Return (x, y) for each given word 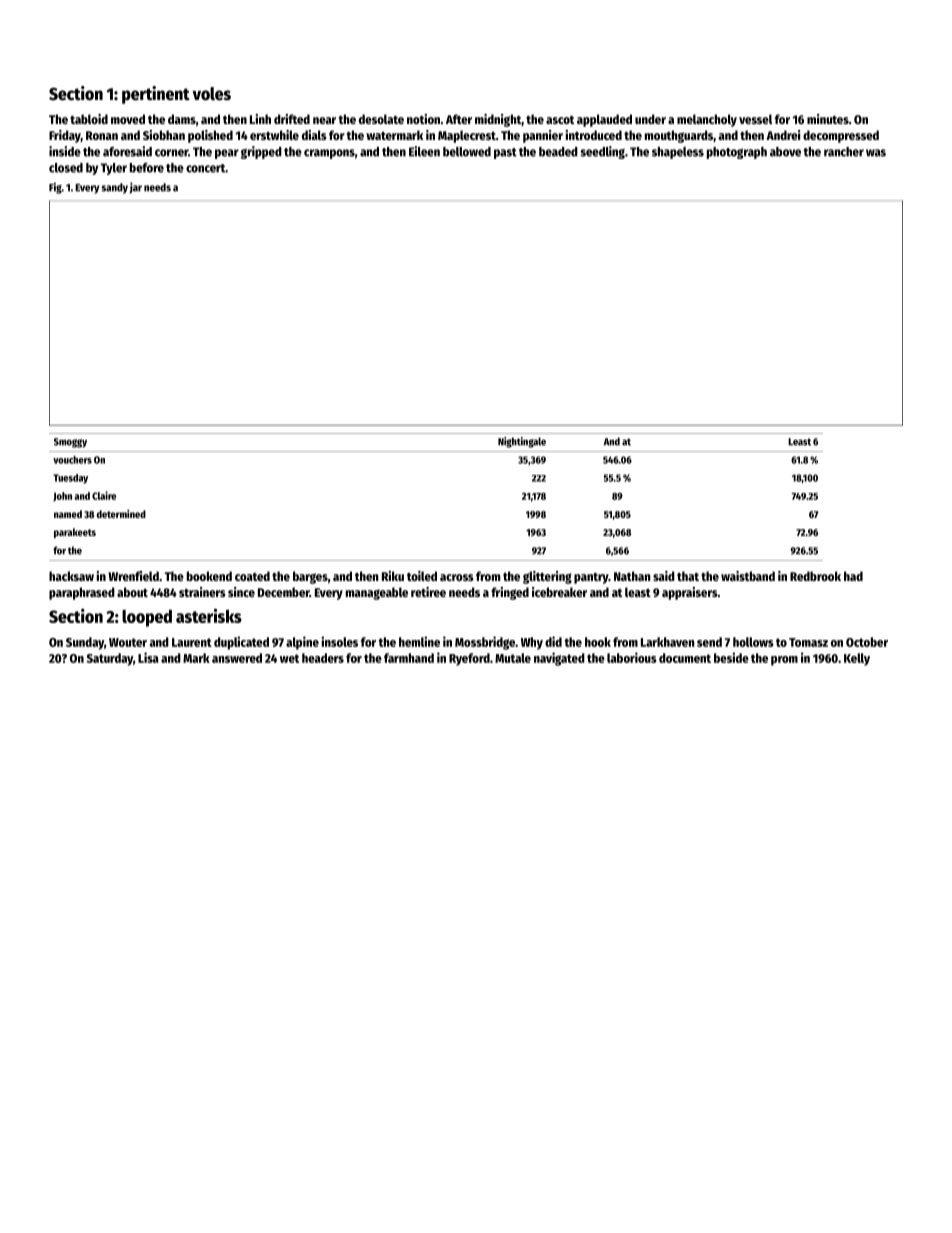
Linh (260, 119)
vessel (755, 119)
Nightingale (522, 442)
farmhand (409, 658)
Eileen (424, 151)
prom (784, 661)
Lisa (148, 657)
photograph (737, 153)
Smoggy (70, 443)
